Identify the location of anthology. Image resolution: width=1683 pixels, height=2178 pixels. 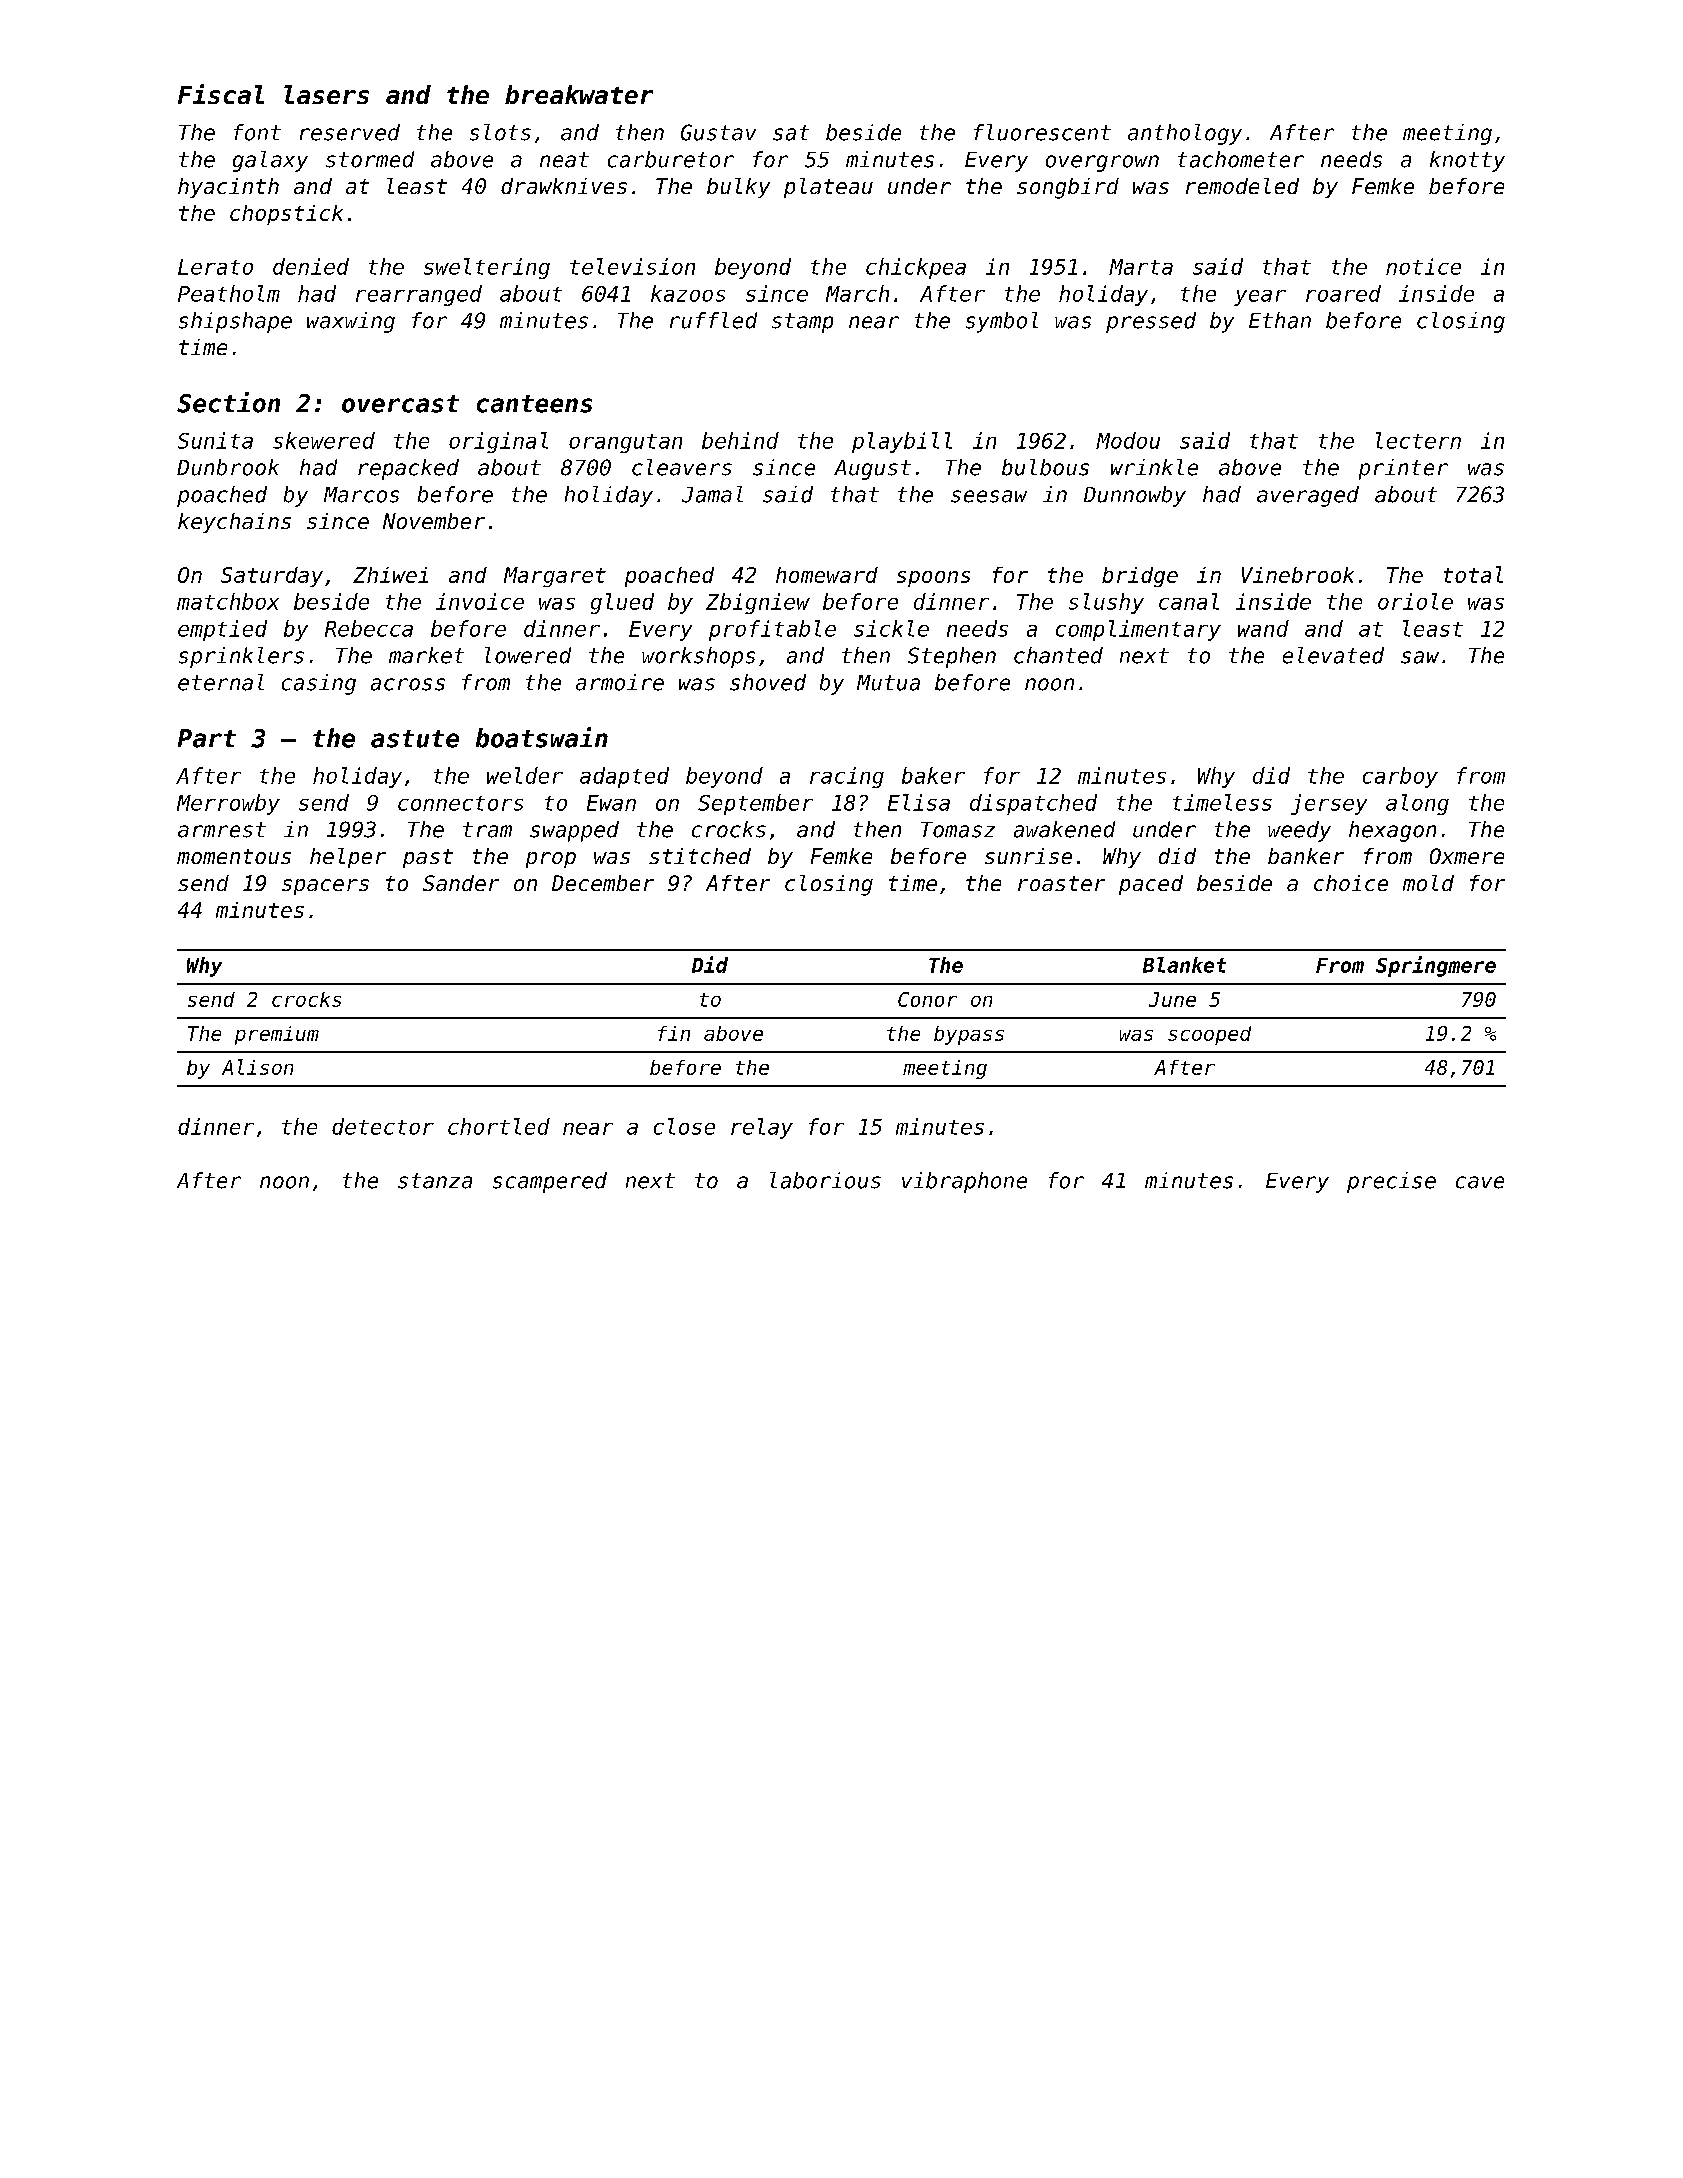
(1185, 134).
